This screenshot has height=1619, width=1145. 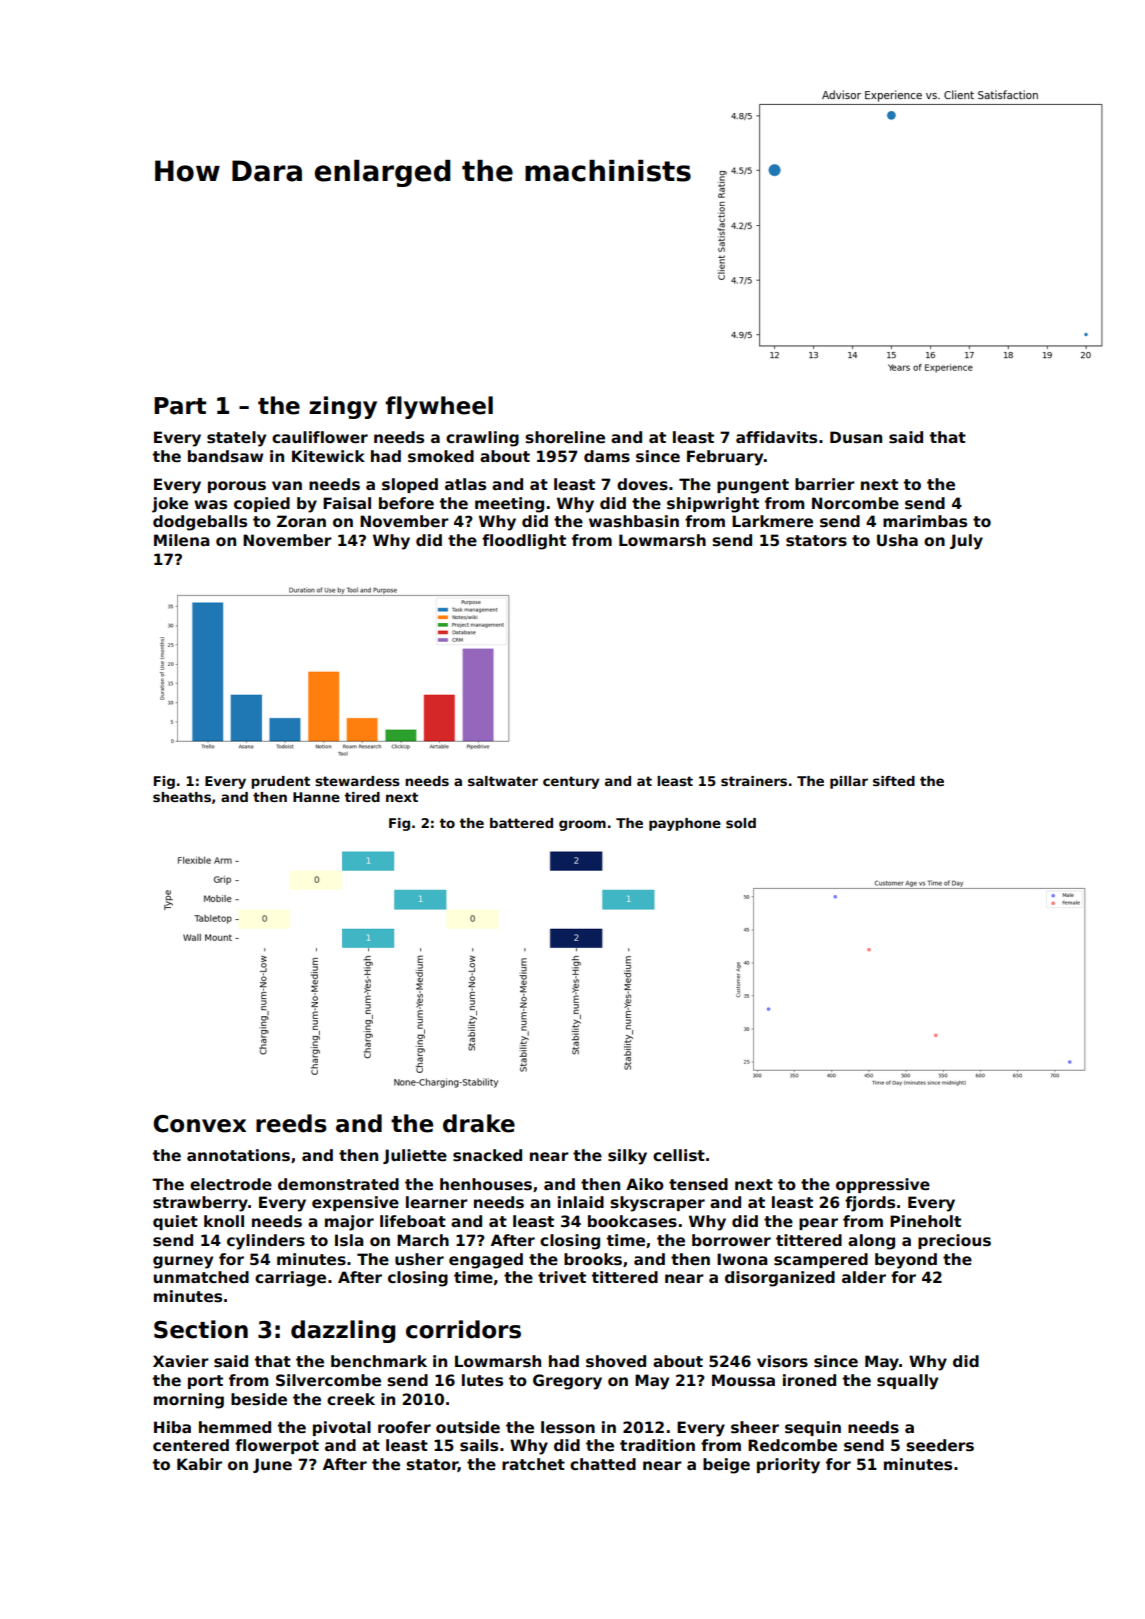 What do you see at coordinates (954, 1241) in the screenshot?
I see `precious` at bounding box center [954, 1241].
